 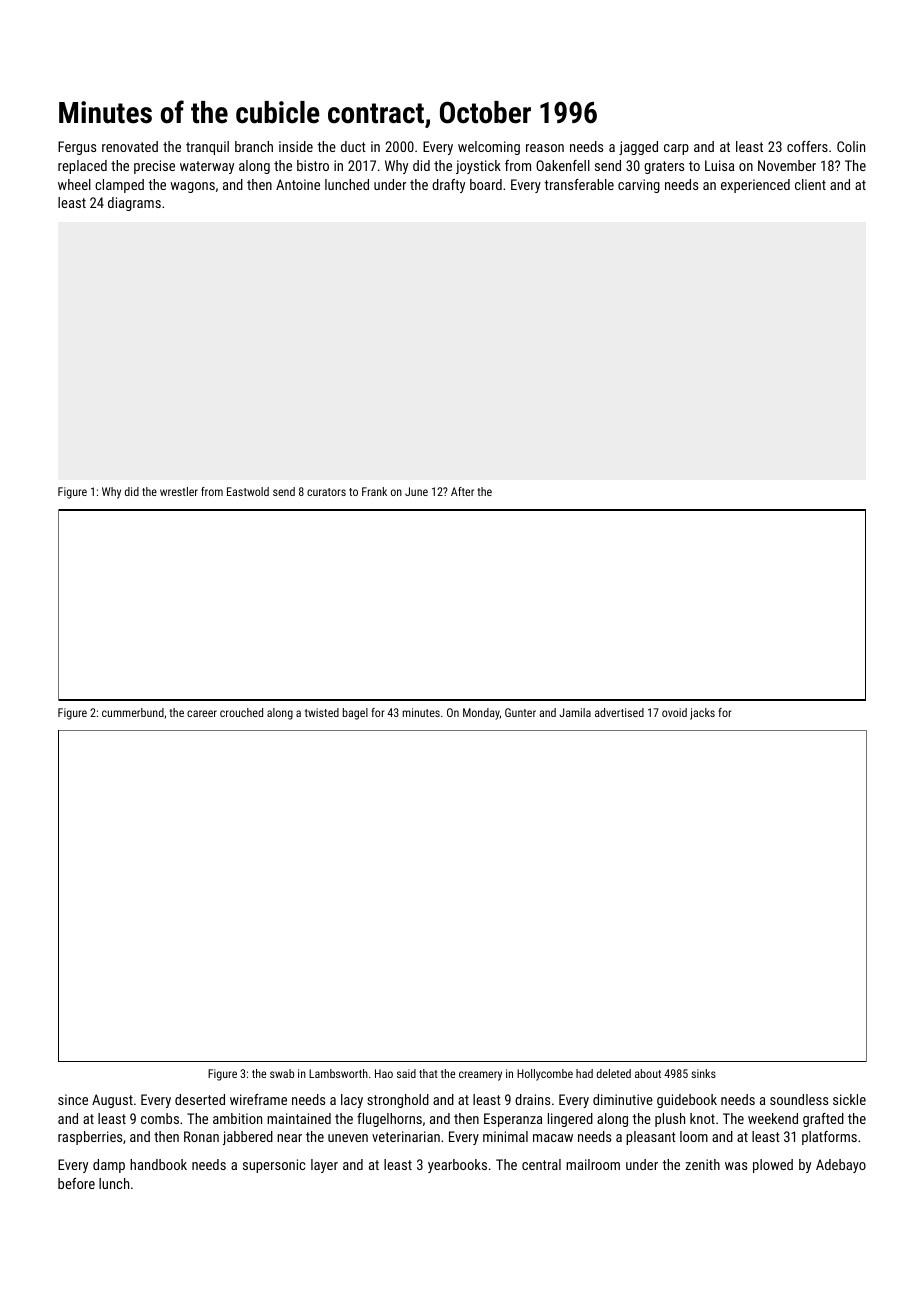 What do you see at coordinates (457, 1166) in the image?
I see `yearbooks` at bounding box center [457, 1166].
